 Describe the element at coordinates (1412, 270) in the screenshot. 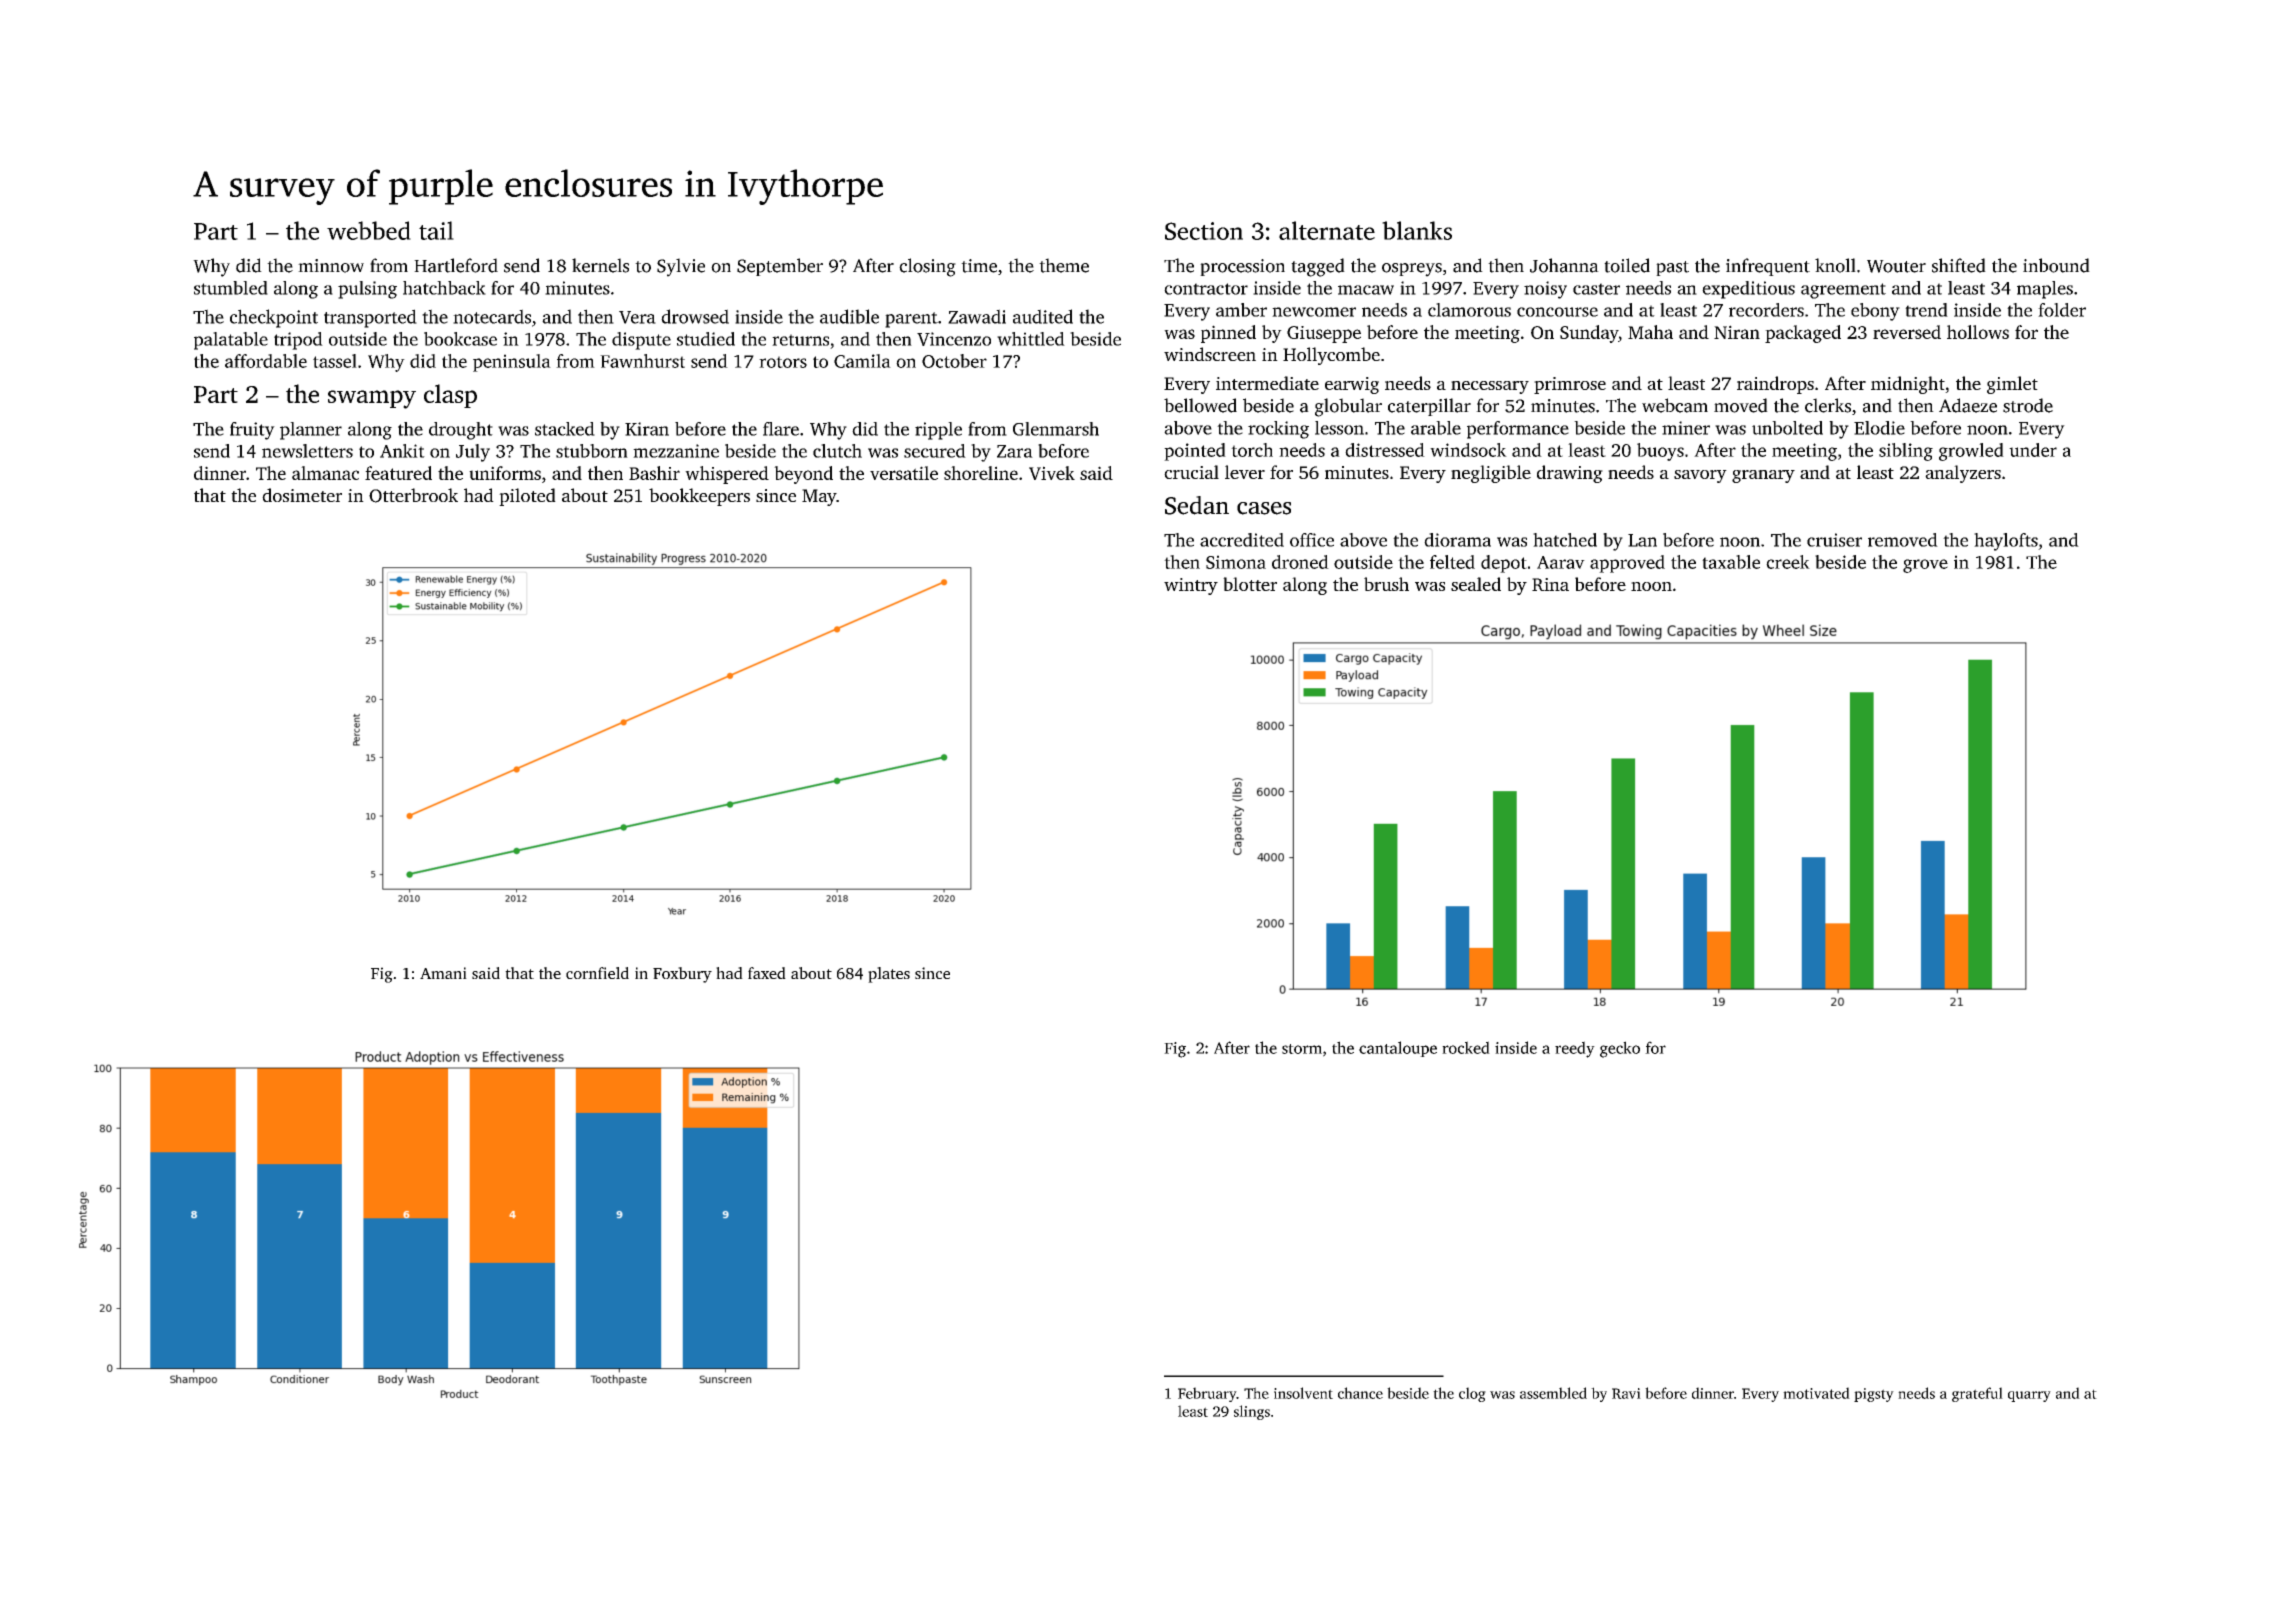

I see `ospreys` at that location.
